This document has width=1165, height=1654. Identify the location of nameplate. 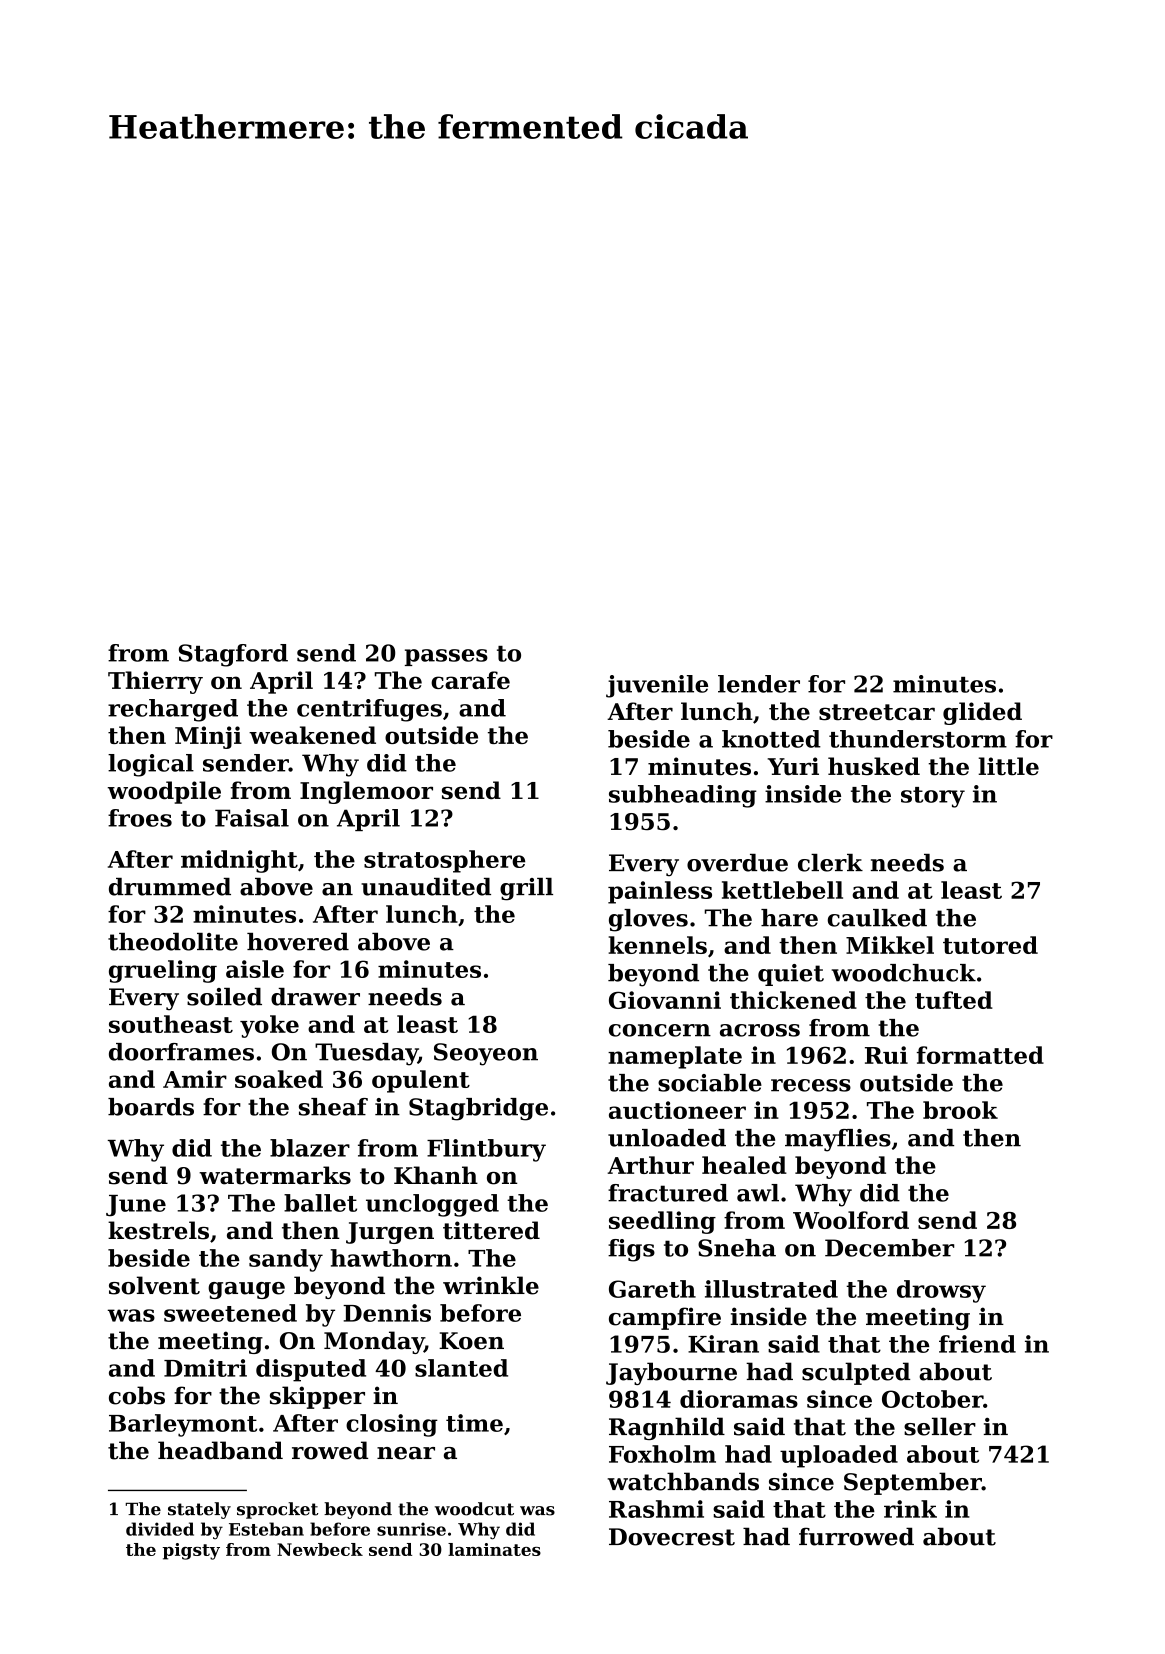
(675, 1057).
